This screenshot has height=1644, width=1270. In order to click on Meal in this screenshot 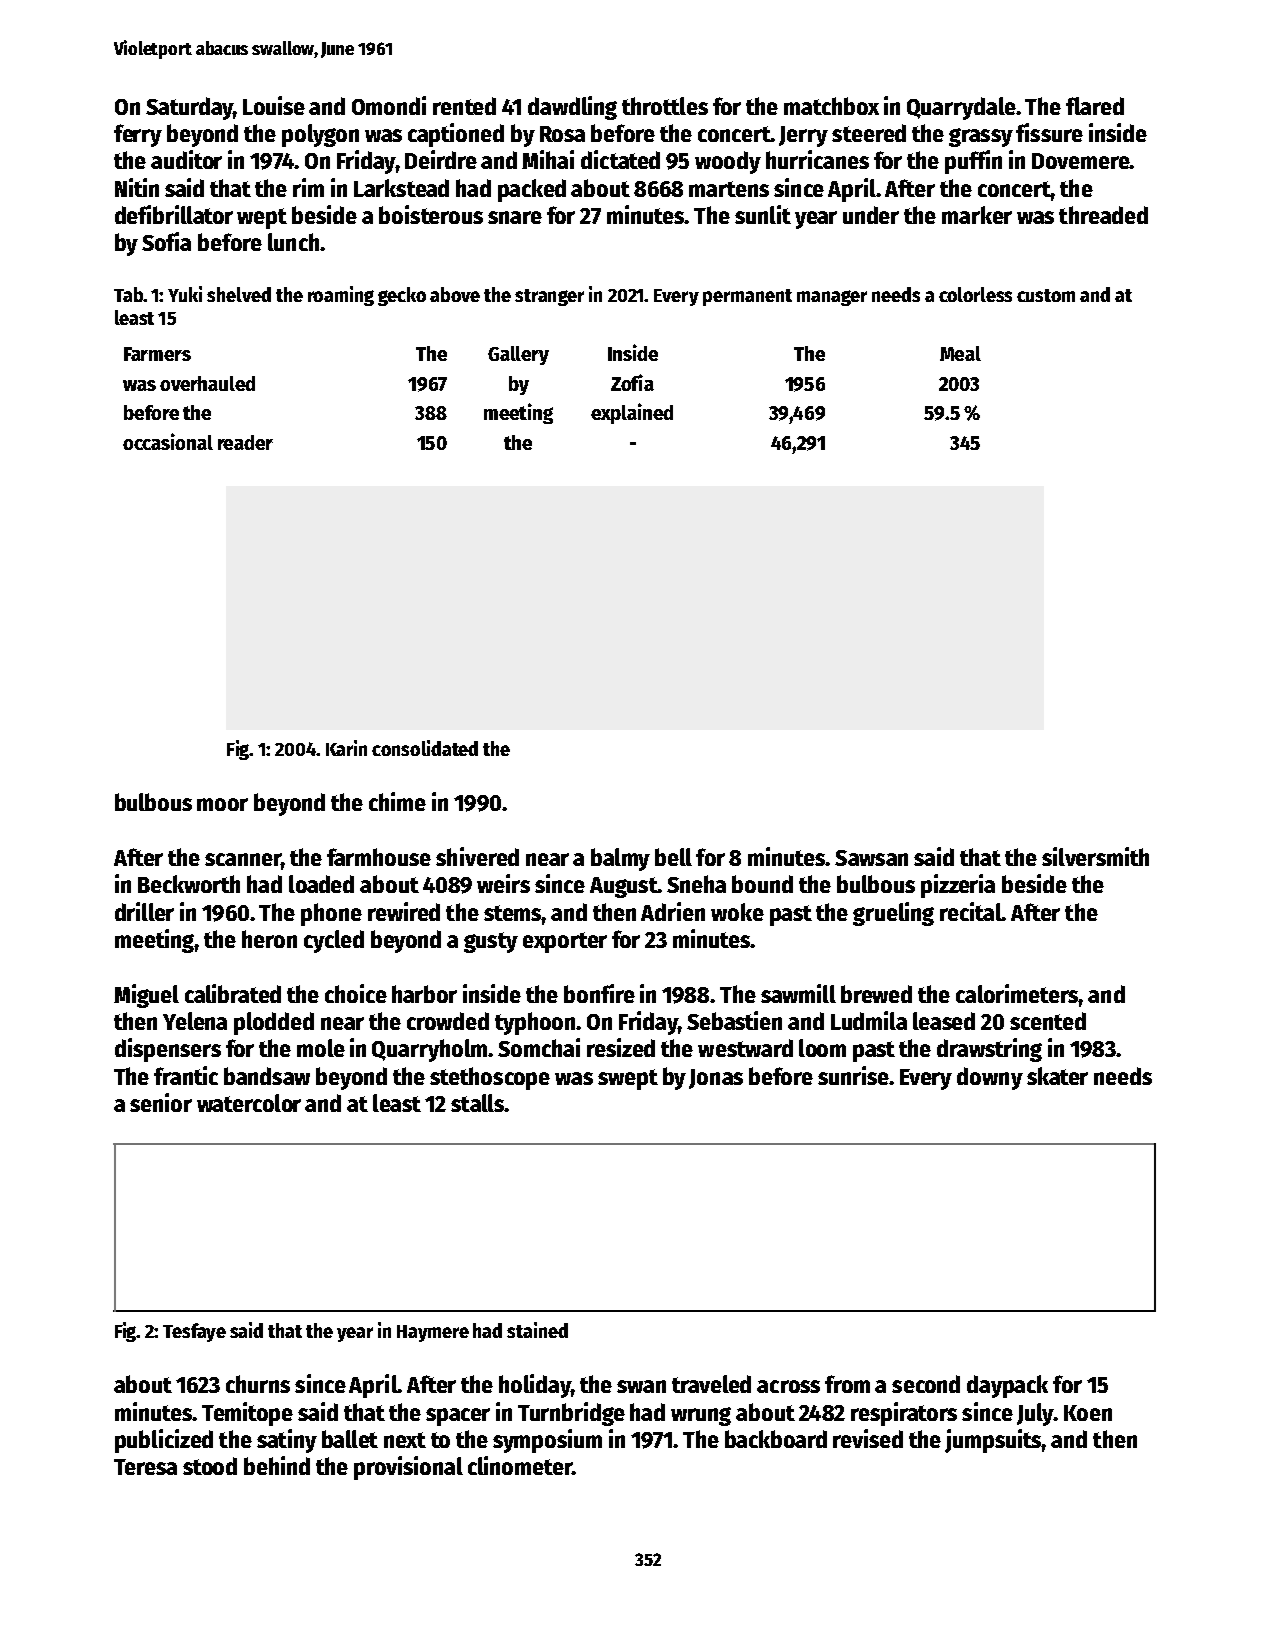, I will do `click(960, 353)`.
